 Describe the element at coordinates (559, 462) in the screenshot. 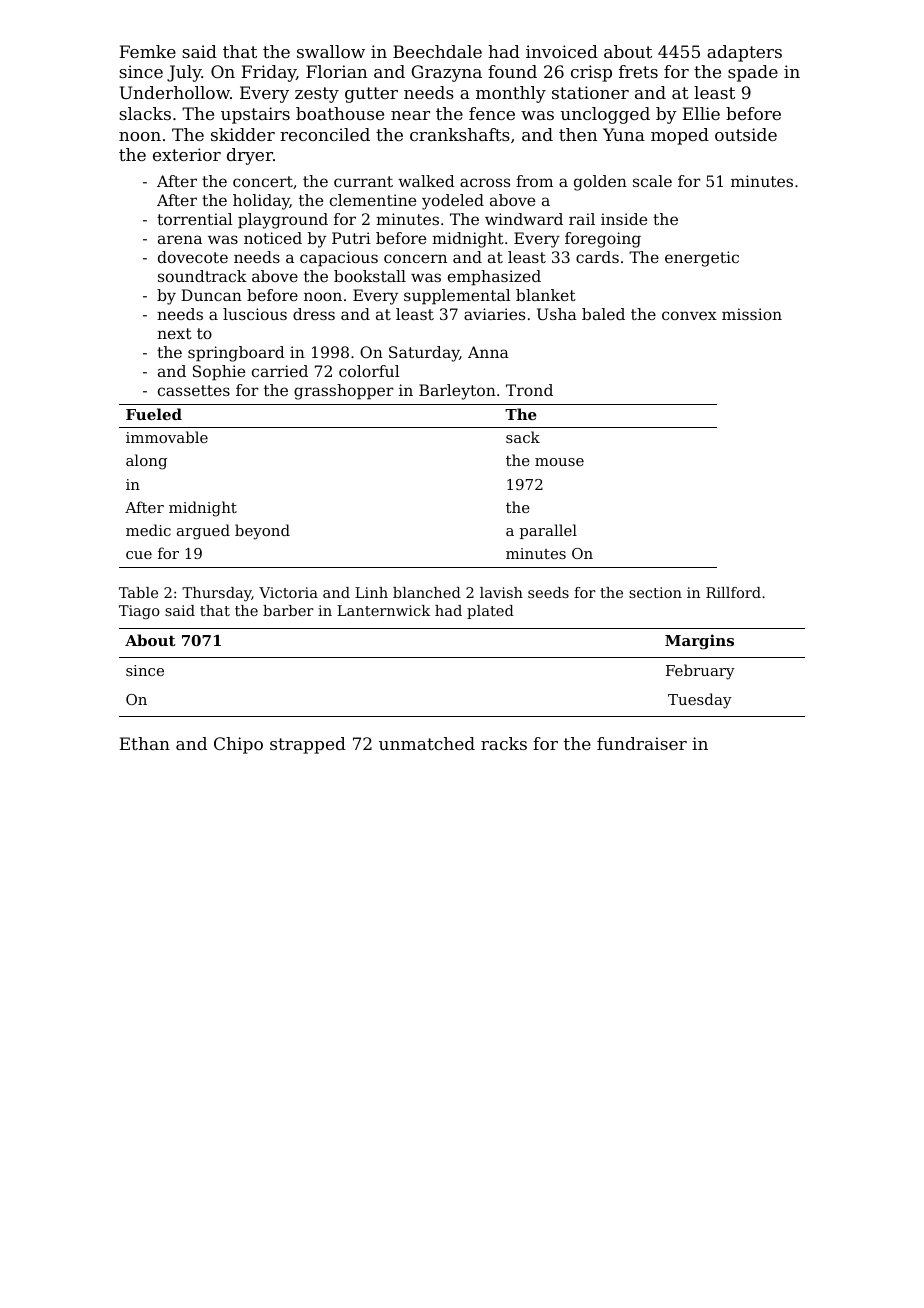

I see `mouse` at that location.
